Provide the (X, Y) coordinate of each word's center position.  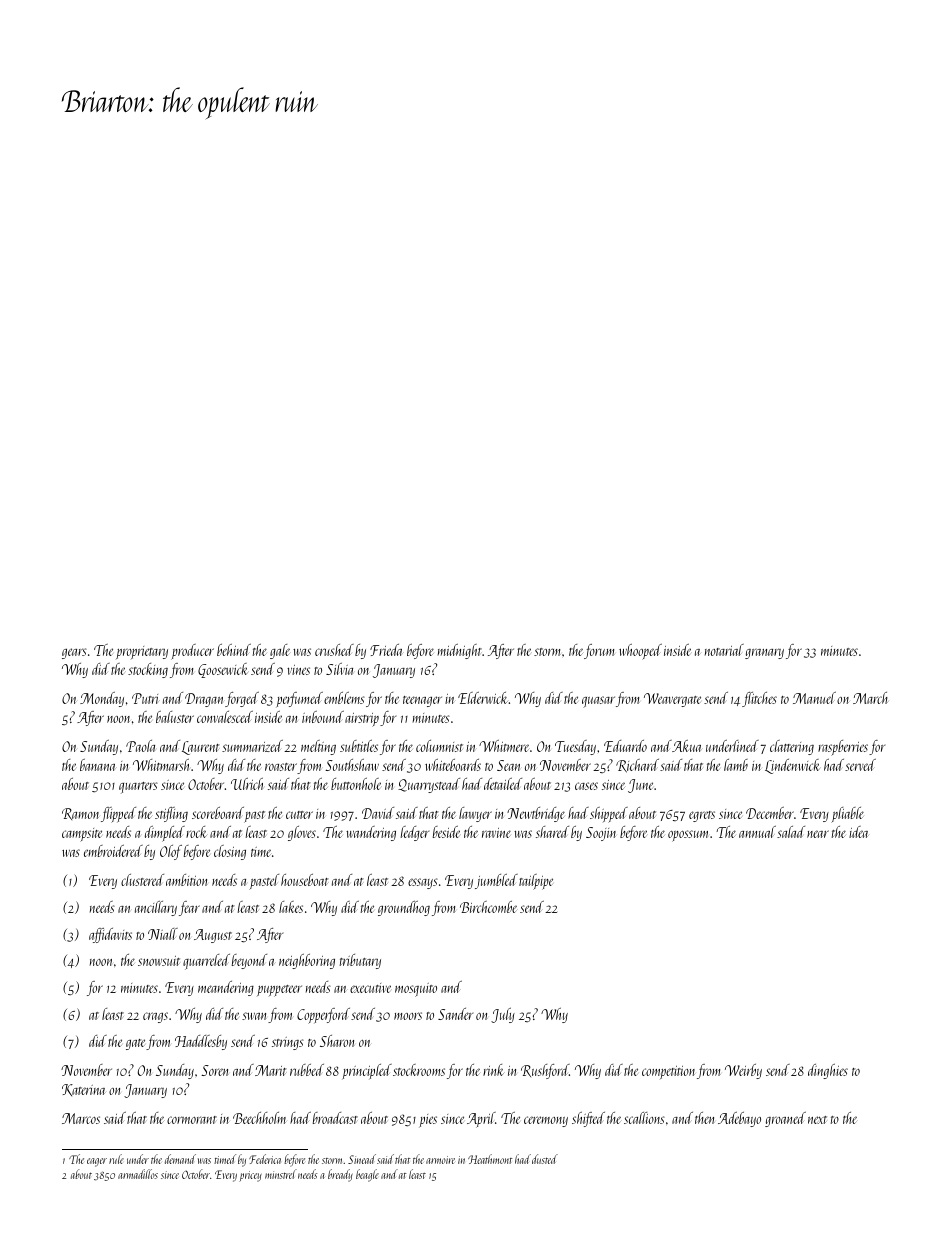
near (818, 834)
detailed (503, 784)
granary (764, 653)
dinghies (828, 1071)
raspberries (843, 748)
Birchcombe (488, 907)
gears (74, 653)
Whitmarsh (161, 765)
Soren (214, 1070)
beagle (367, 1175)
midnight (460, 651)
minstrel (281, 1174)
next (817, 1120)
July (503, 1015)
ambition (186, 880)
